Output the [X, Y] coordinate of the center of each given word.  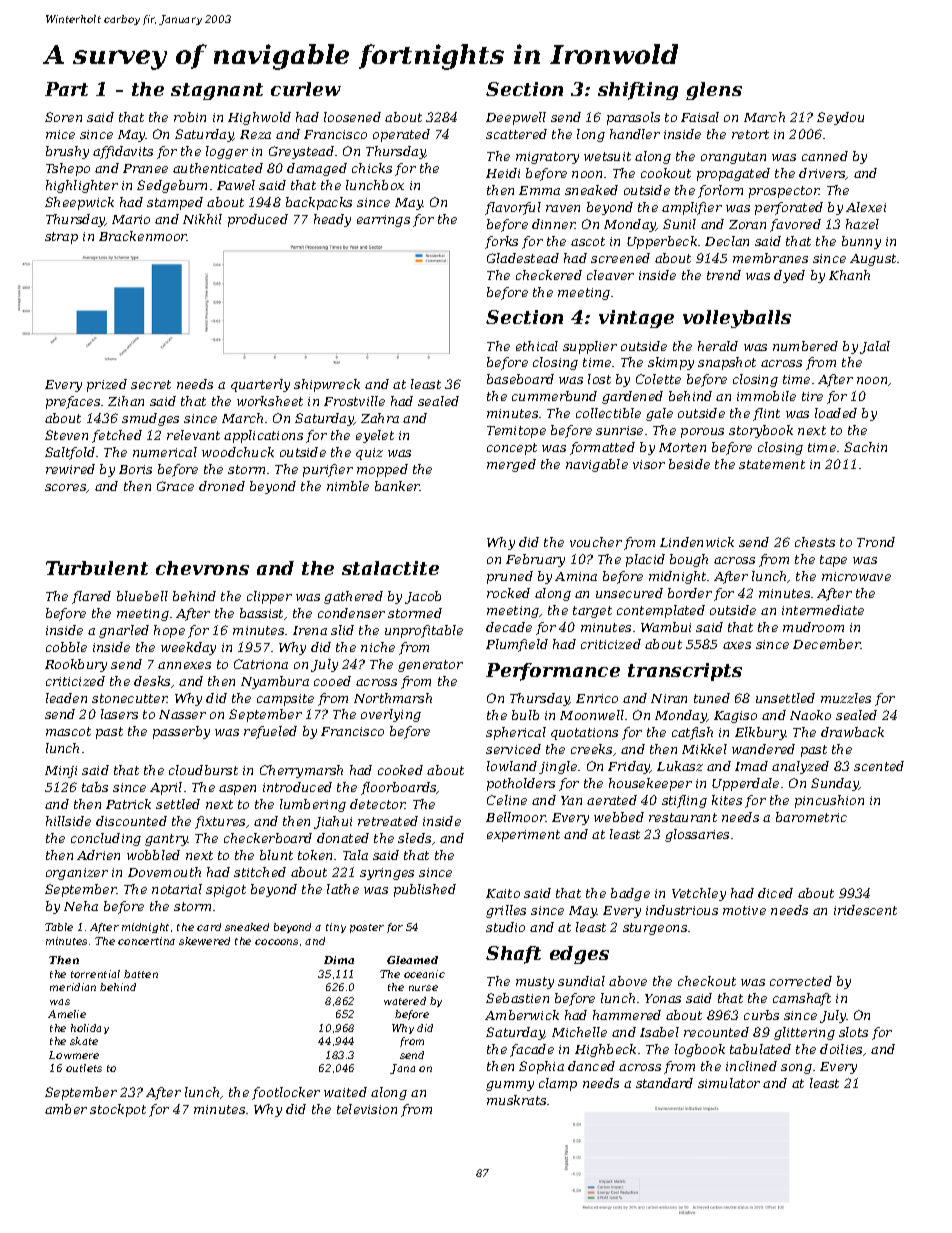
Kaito [503, 893]
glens [714, 91]
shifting [638, 91]
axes [737, 645]
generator [430, 666]
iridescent [865, 910]
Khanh [849, 275]
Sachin [865, 447]
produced [258, 220]
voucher [596, 542]
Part [66, 89]
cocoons [276, 942]
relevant [193, 435]
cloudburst [203, 770]
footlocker [286, 1093]
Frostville [354, 401]
